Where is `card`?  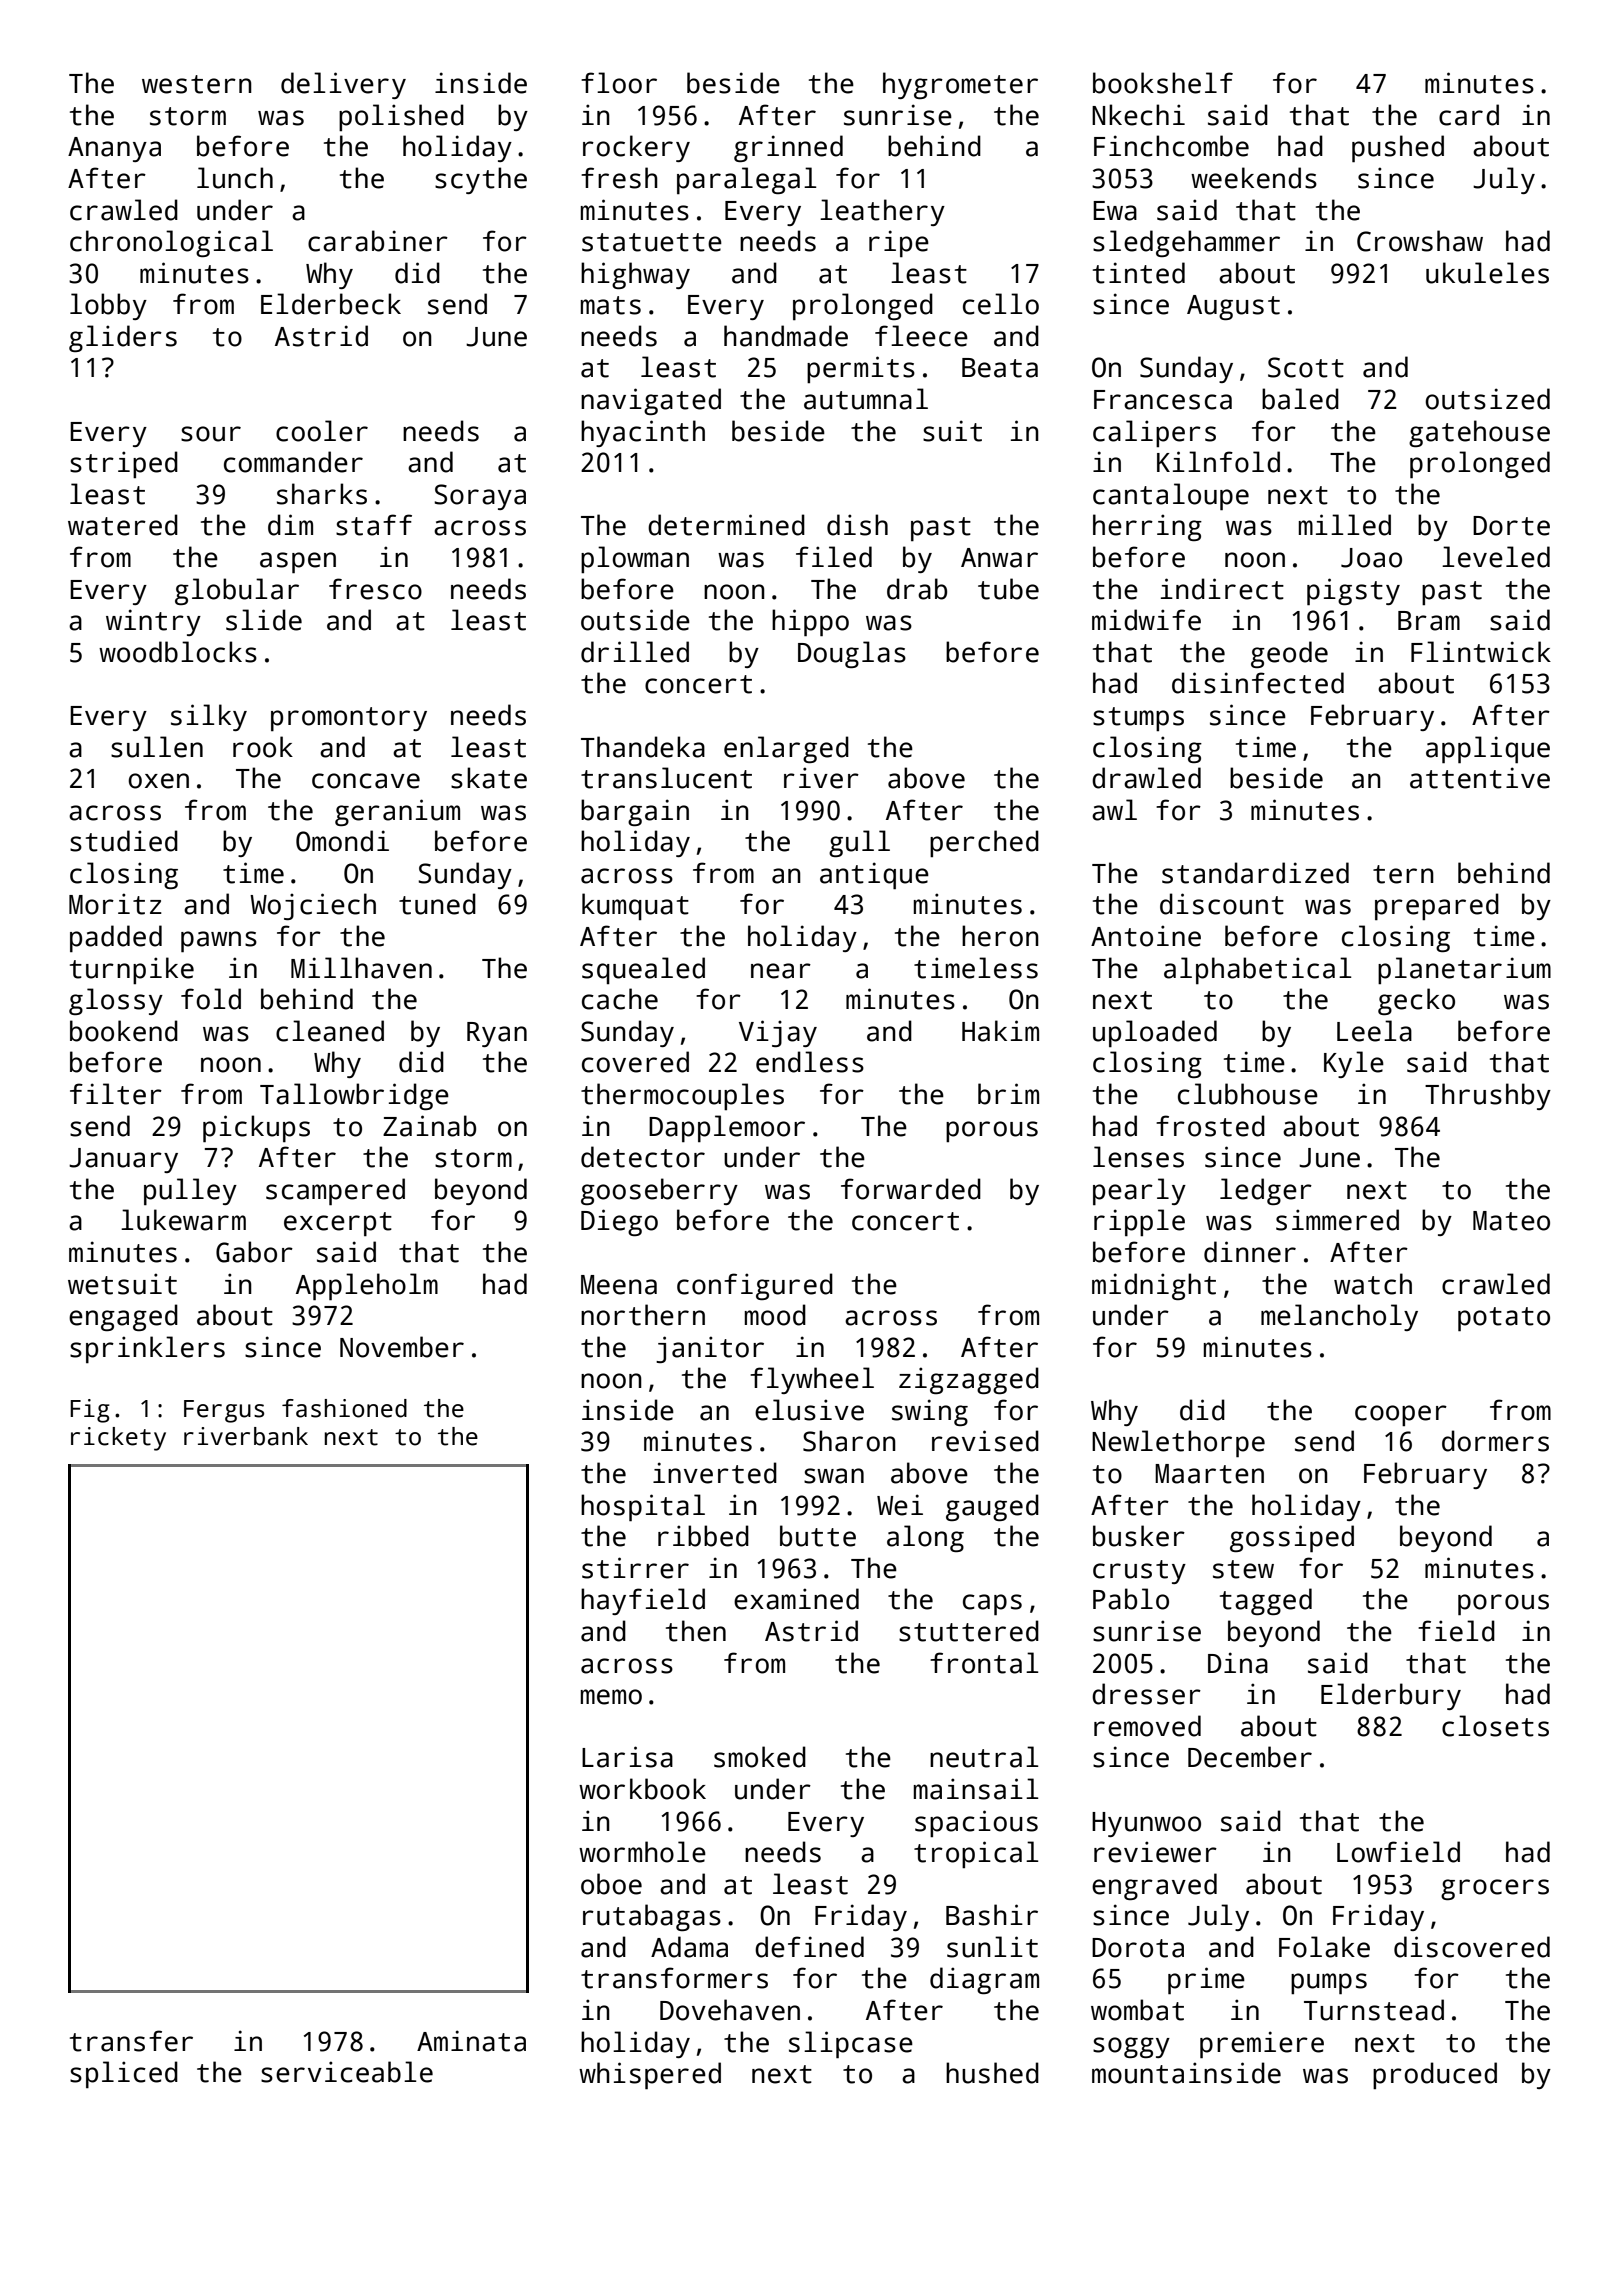
card is located at coordinates (1469, 115).
